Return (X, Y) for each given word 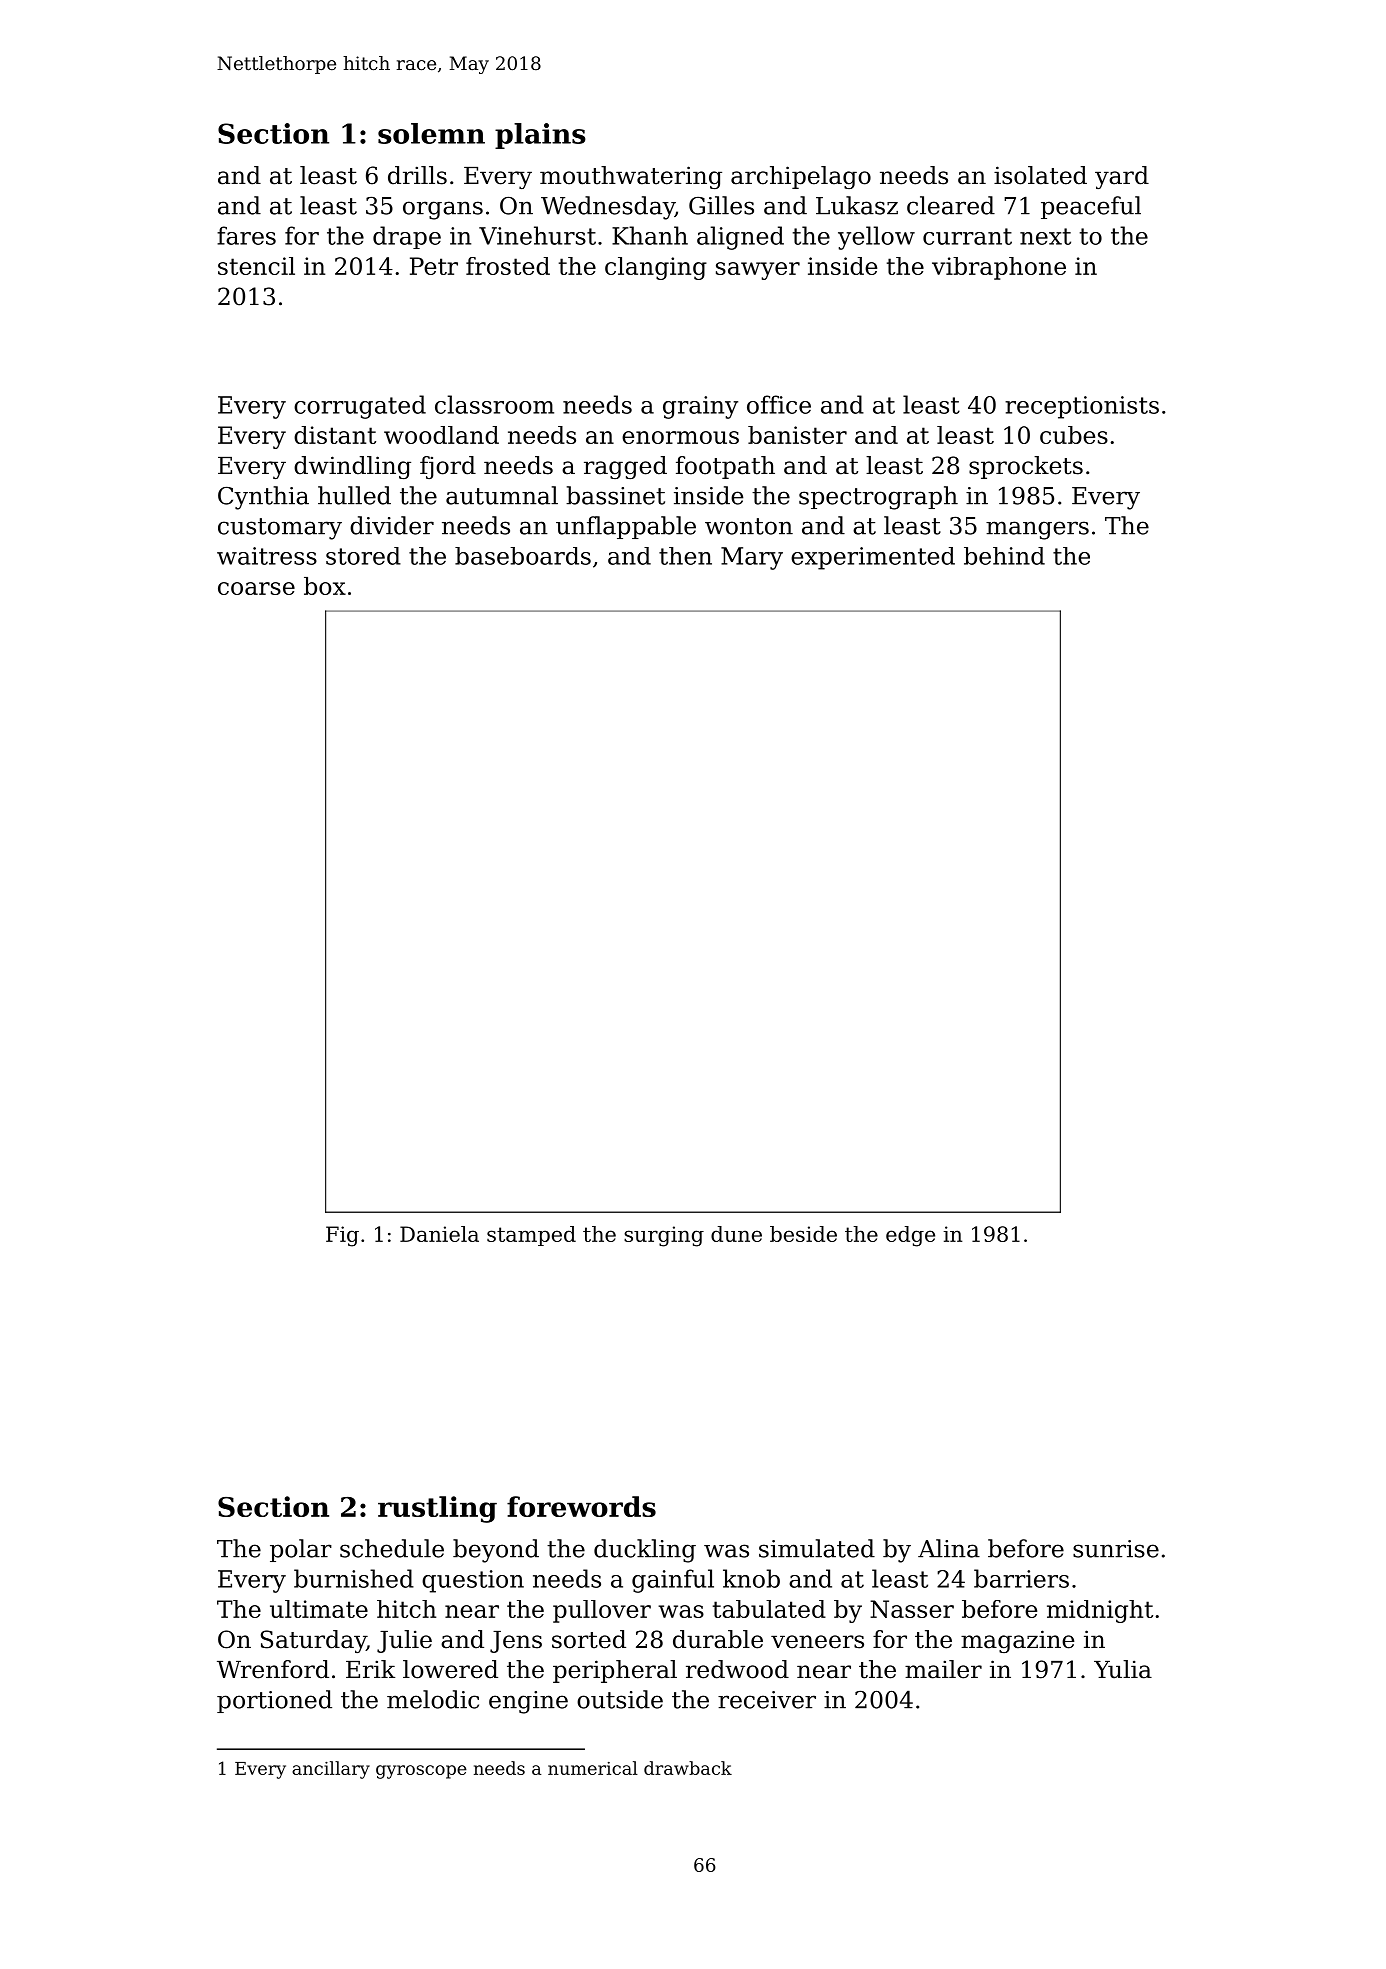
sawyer (758, 271)
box (325, 586)
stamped (531, 1236)
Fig (342, 1236)
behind (1004, 556)
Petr (434, 266)
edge (910, 1236)
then (685, 556)
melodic (433, 1699)
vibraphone (999, 268)
